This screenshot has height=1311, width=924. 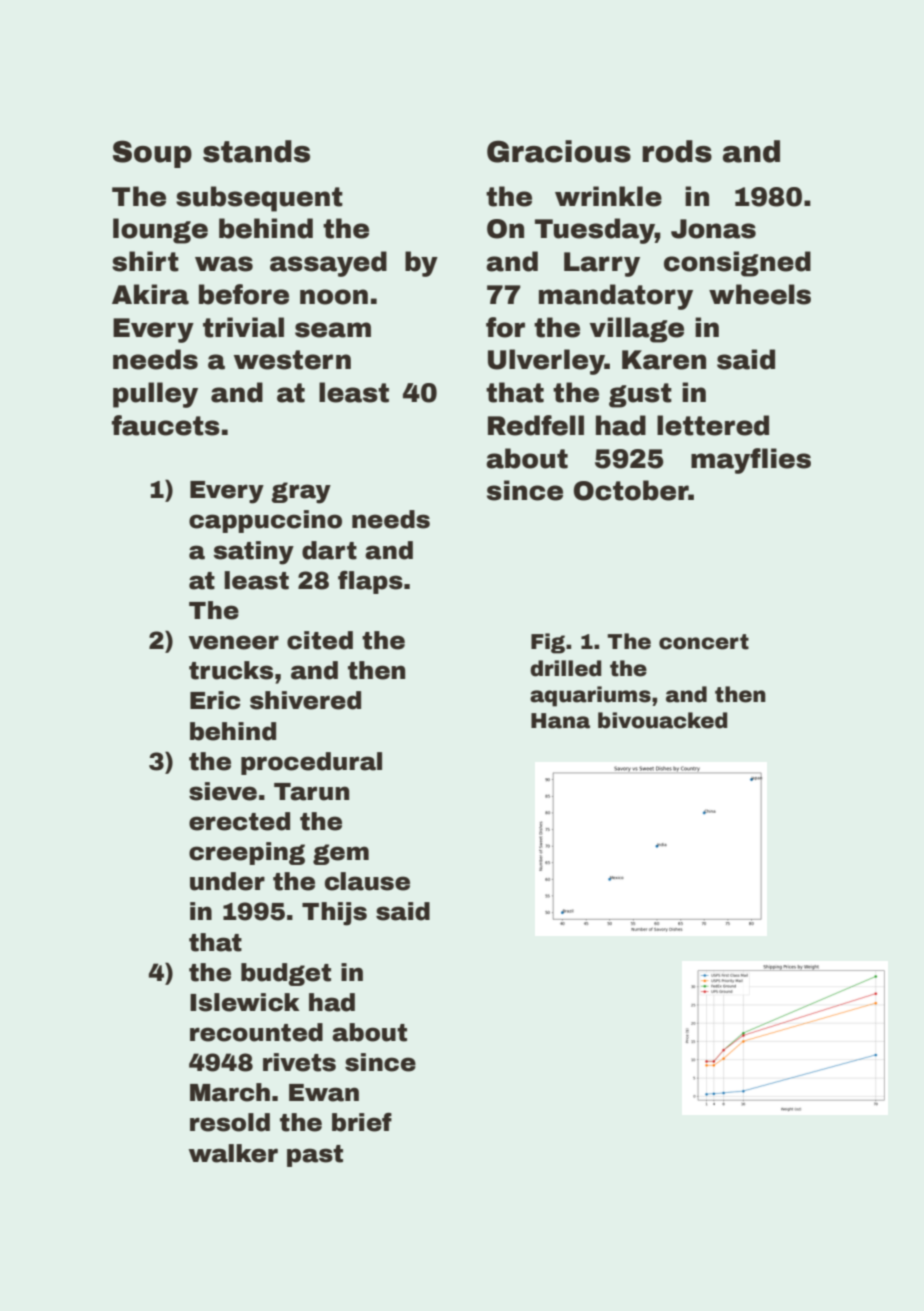 I want to click on brief, so click(x=362, y=1122).
